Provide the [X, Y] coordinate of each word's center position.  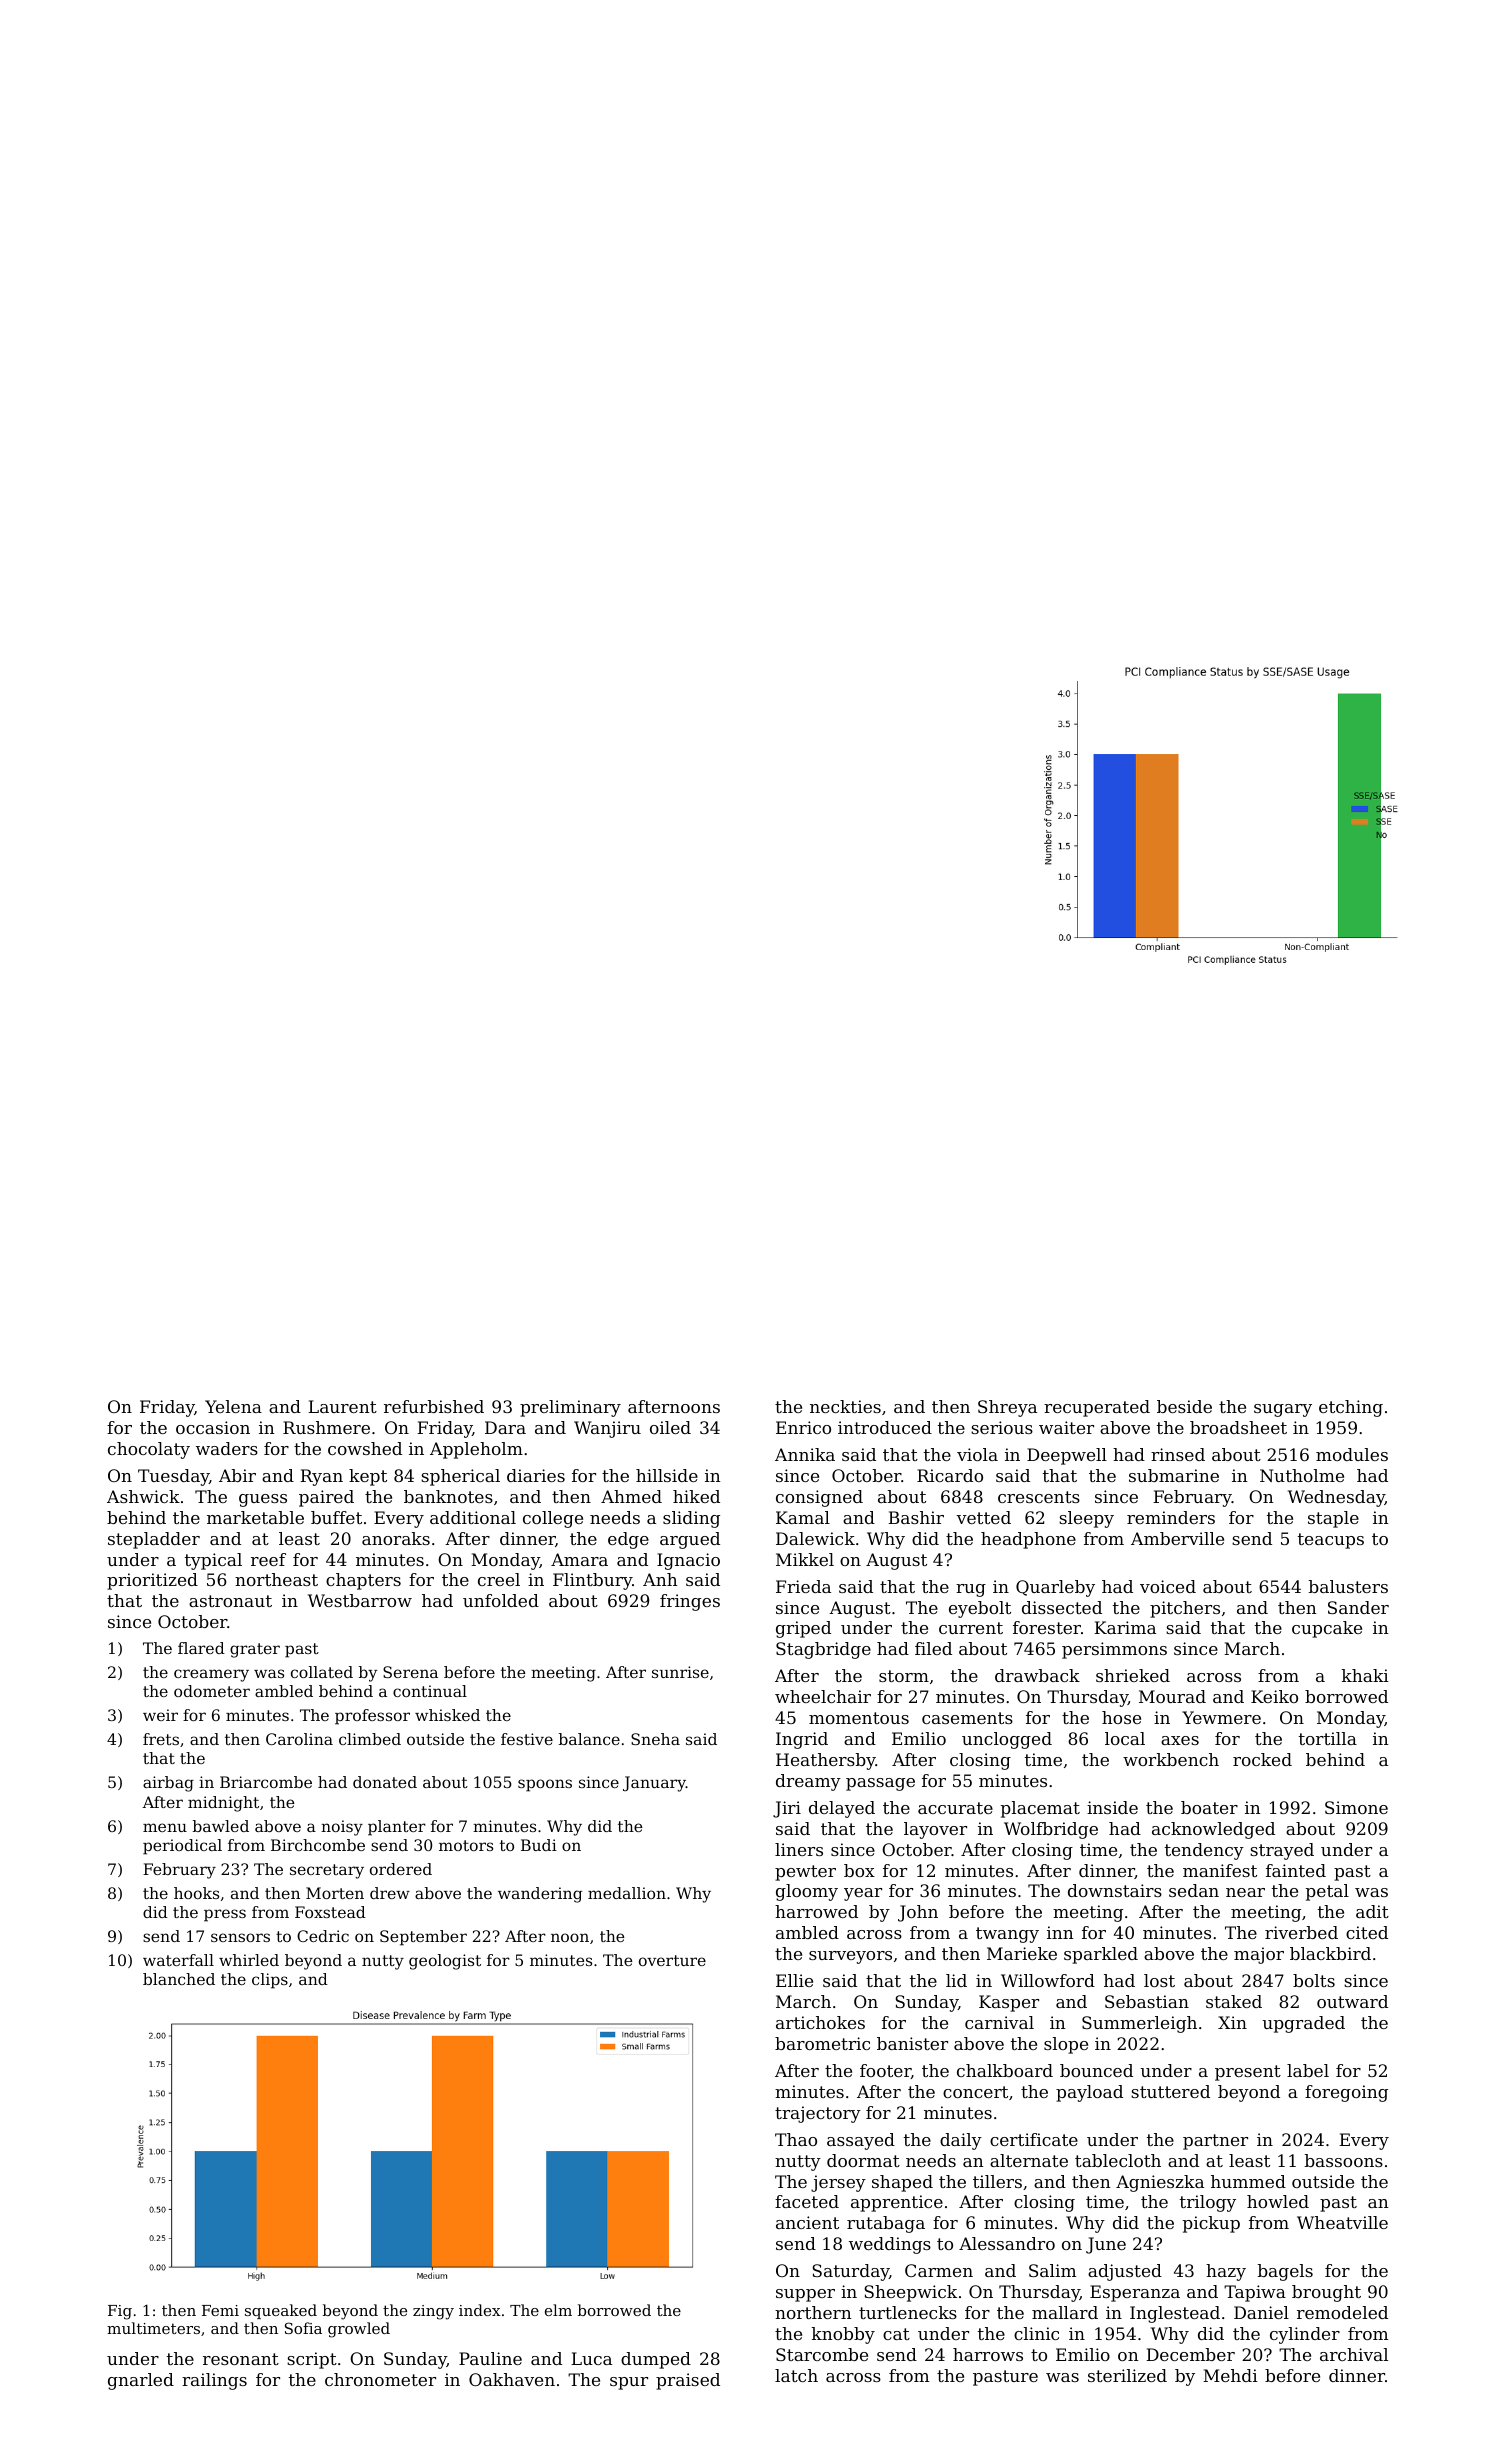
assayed [861, 2141]
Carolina [299, 1739]
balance [589, 1739]
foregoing [1346, 2093]
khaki [1365, 1675]
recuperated [1097, 1408]
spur [629, 2383]
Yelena [233, 1406]
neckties [845, 1406]
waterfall [178, 1960]
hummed [1248, 2181]
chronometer [380, 2379]
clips [270, 1981]
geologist [445, 1962]
